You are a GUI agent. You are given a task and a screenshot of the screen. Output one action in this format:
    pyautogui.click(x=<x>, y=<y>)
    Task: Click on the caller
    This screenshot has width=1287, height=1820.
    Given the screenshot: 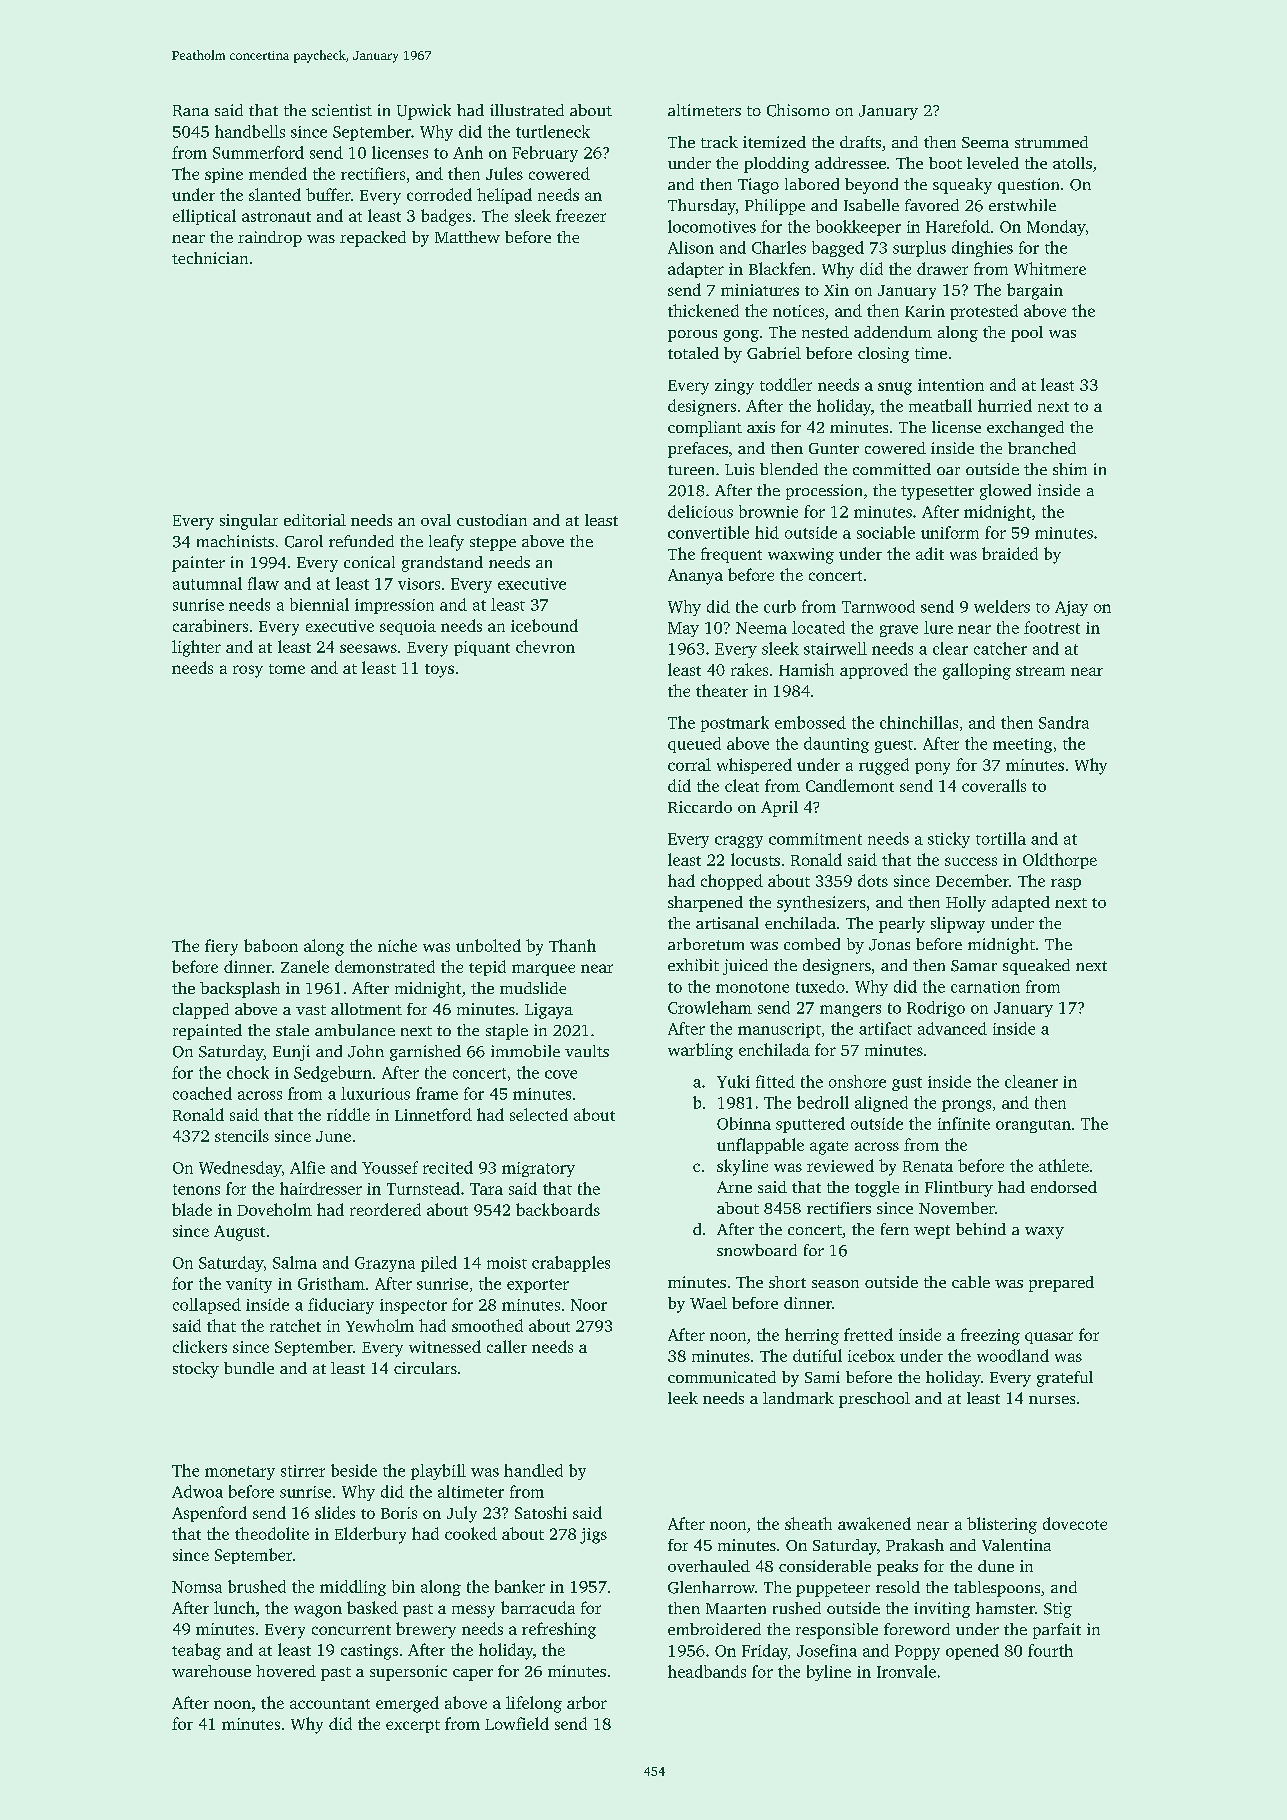 What is the action you would take?
    pyautogui.click(x=507, y=1346)
